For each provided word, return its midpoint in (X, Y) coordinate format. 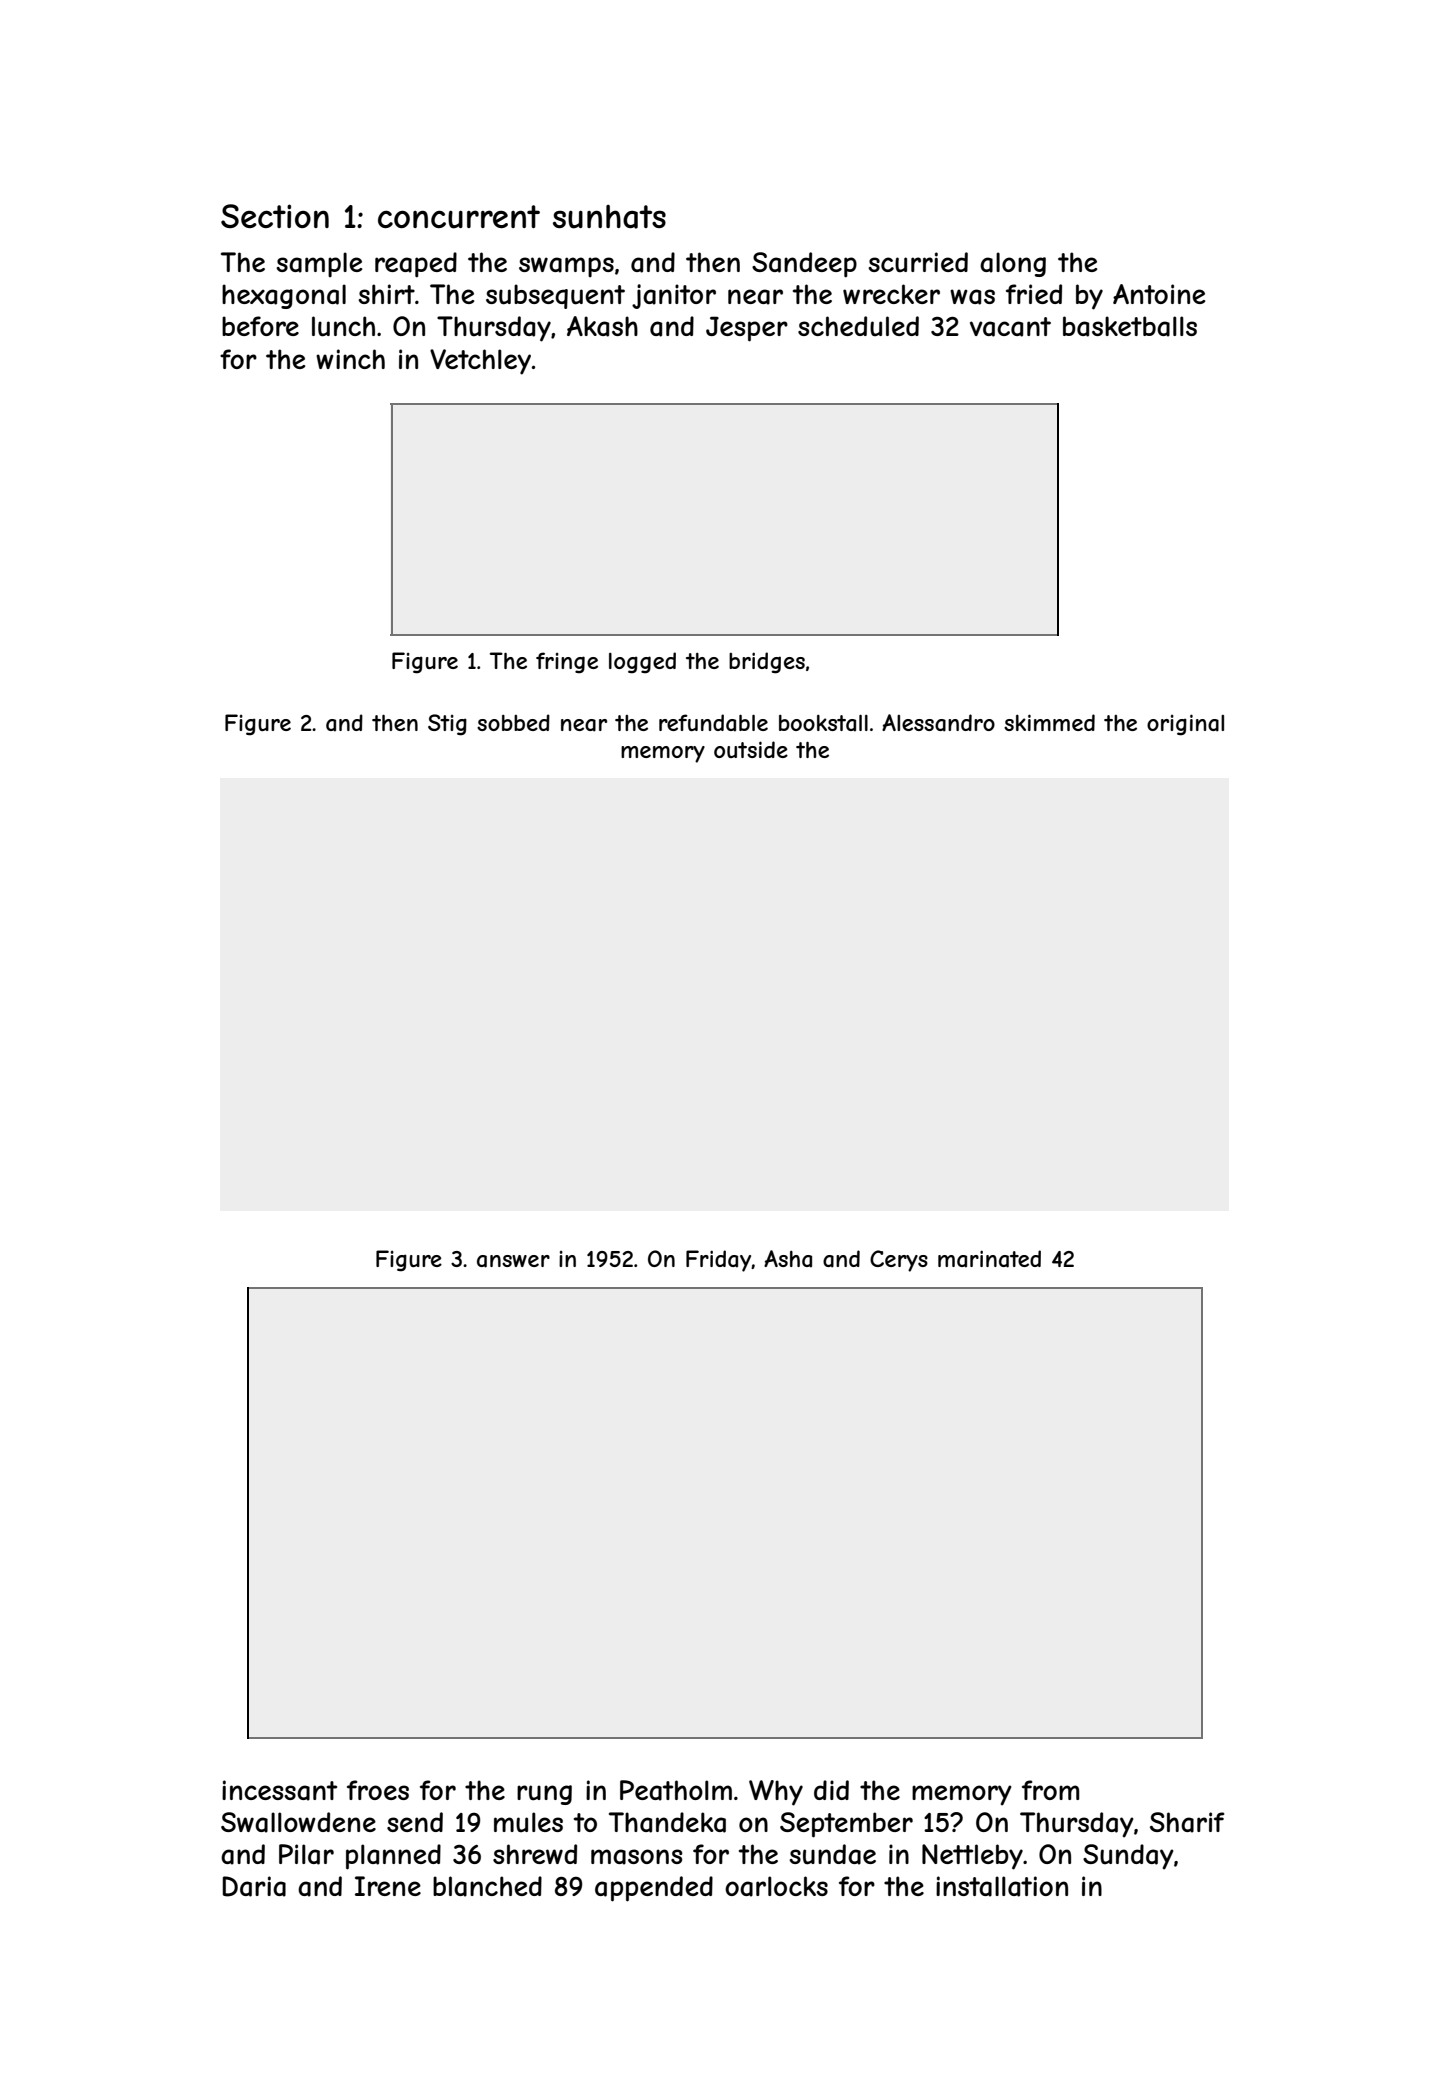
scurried (918, 262)
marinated (989, 1259)
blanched (487, 1886)
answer (513, 1261)
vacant (1010, 327)
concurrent (459, 217)
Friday (719, 1261)
